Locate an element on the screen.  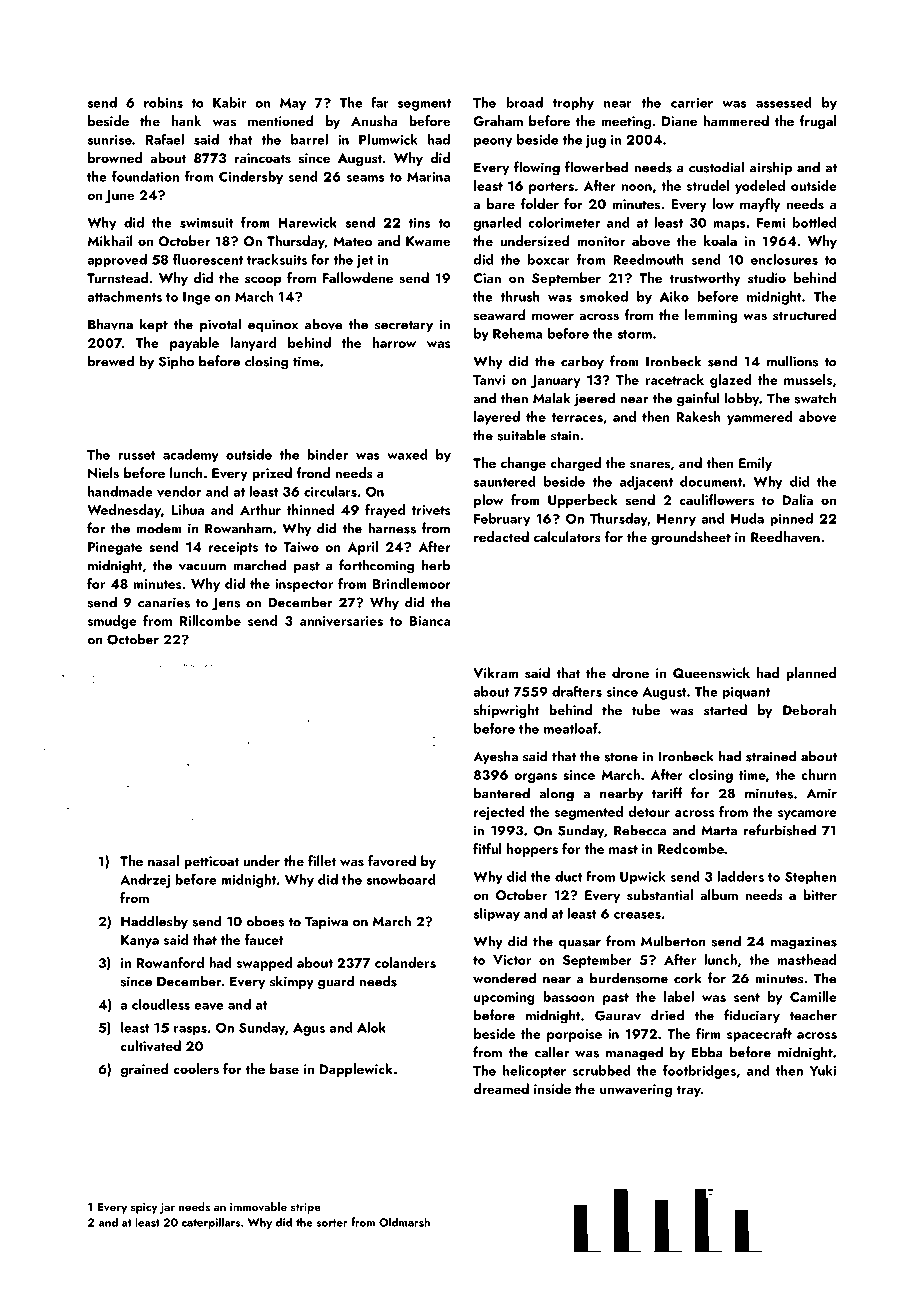
prized is located at coordinates (272, 474).
